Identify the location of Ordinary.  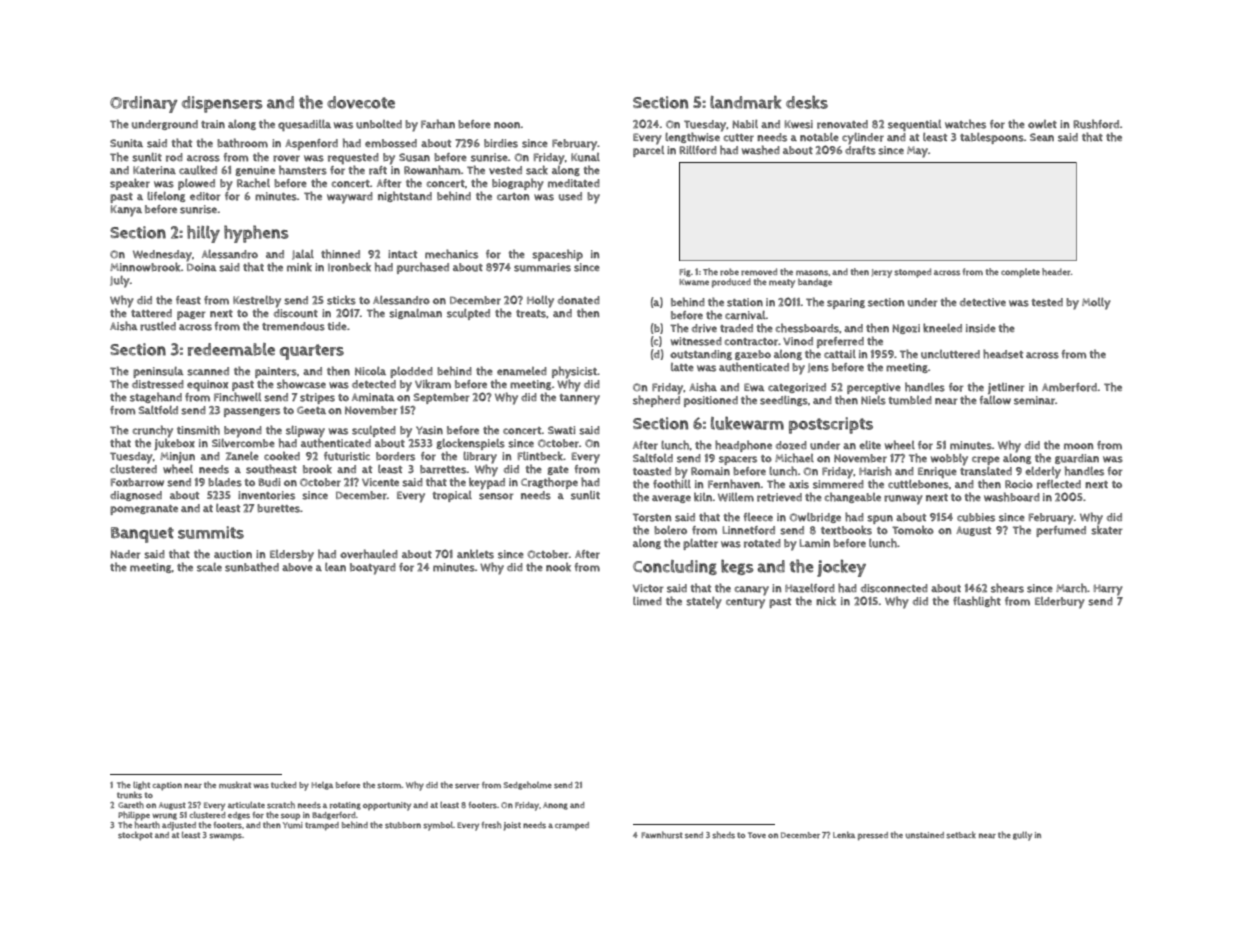
(144, 104).
